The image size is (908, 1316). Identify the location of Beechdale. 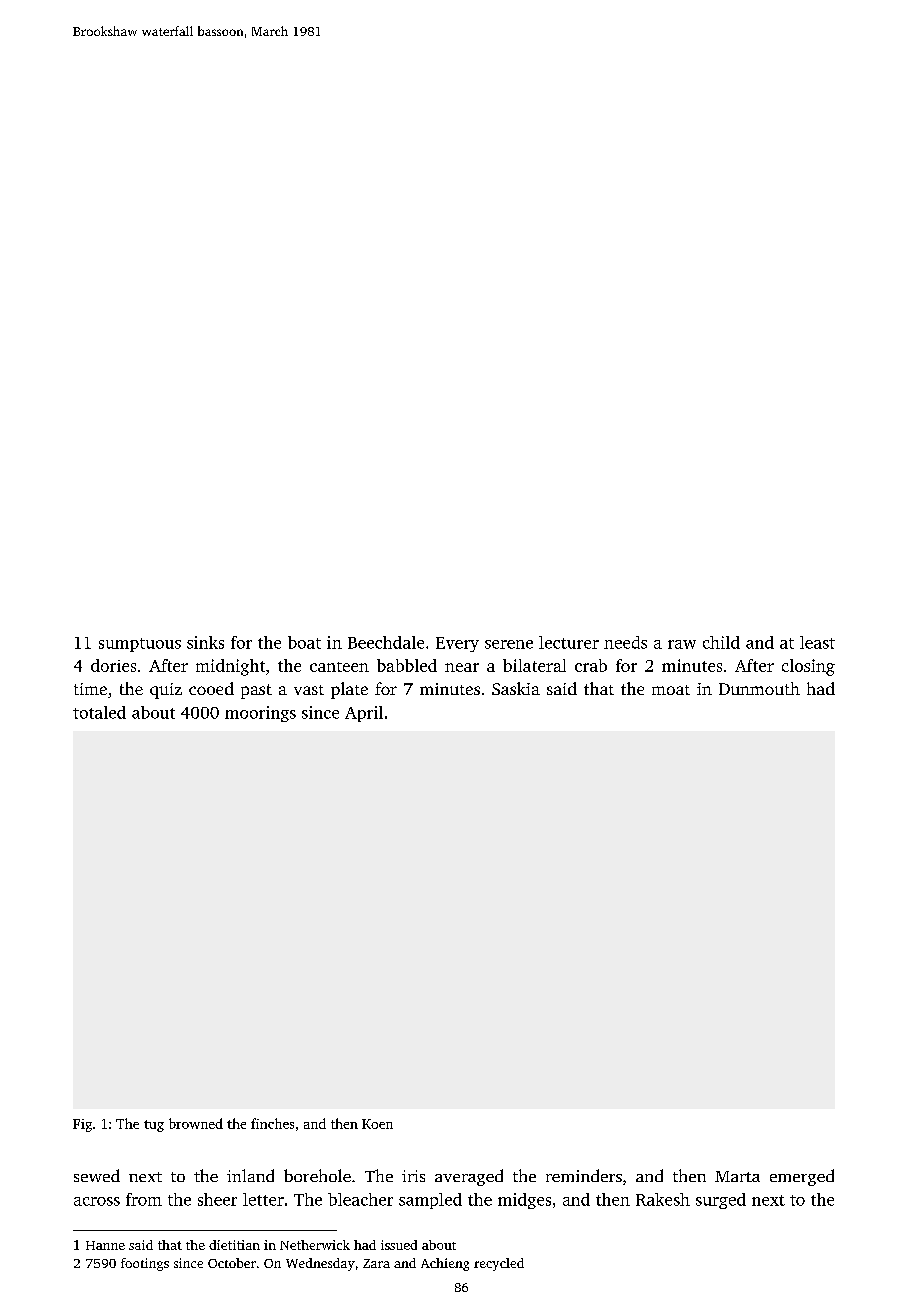
(386, 642).
